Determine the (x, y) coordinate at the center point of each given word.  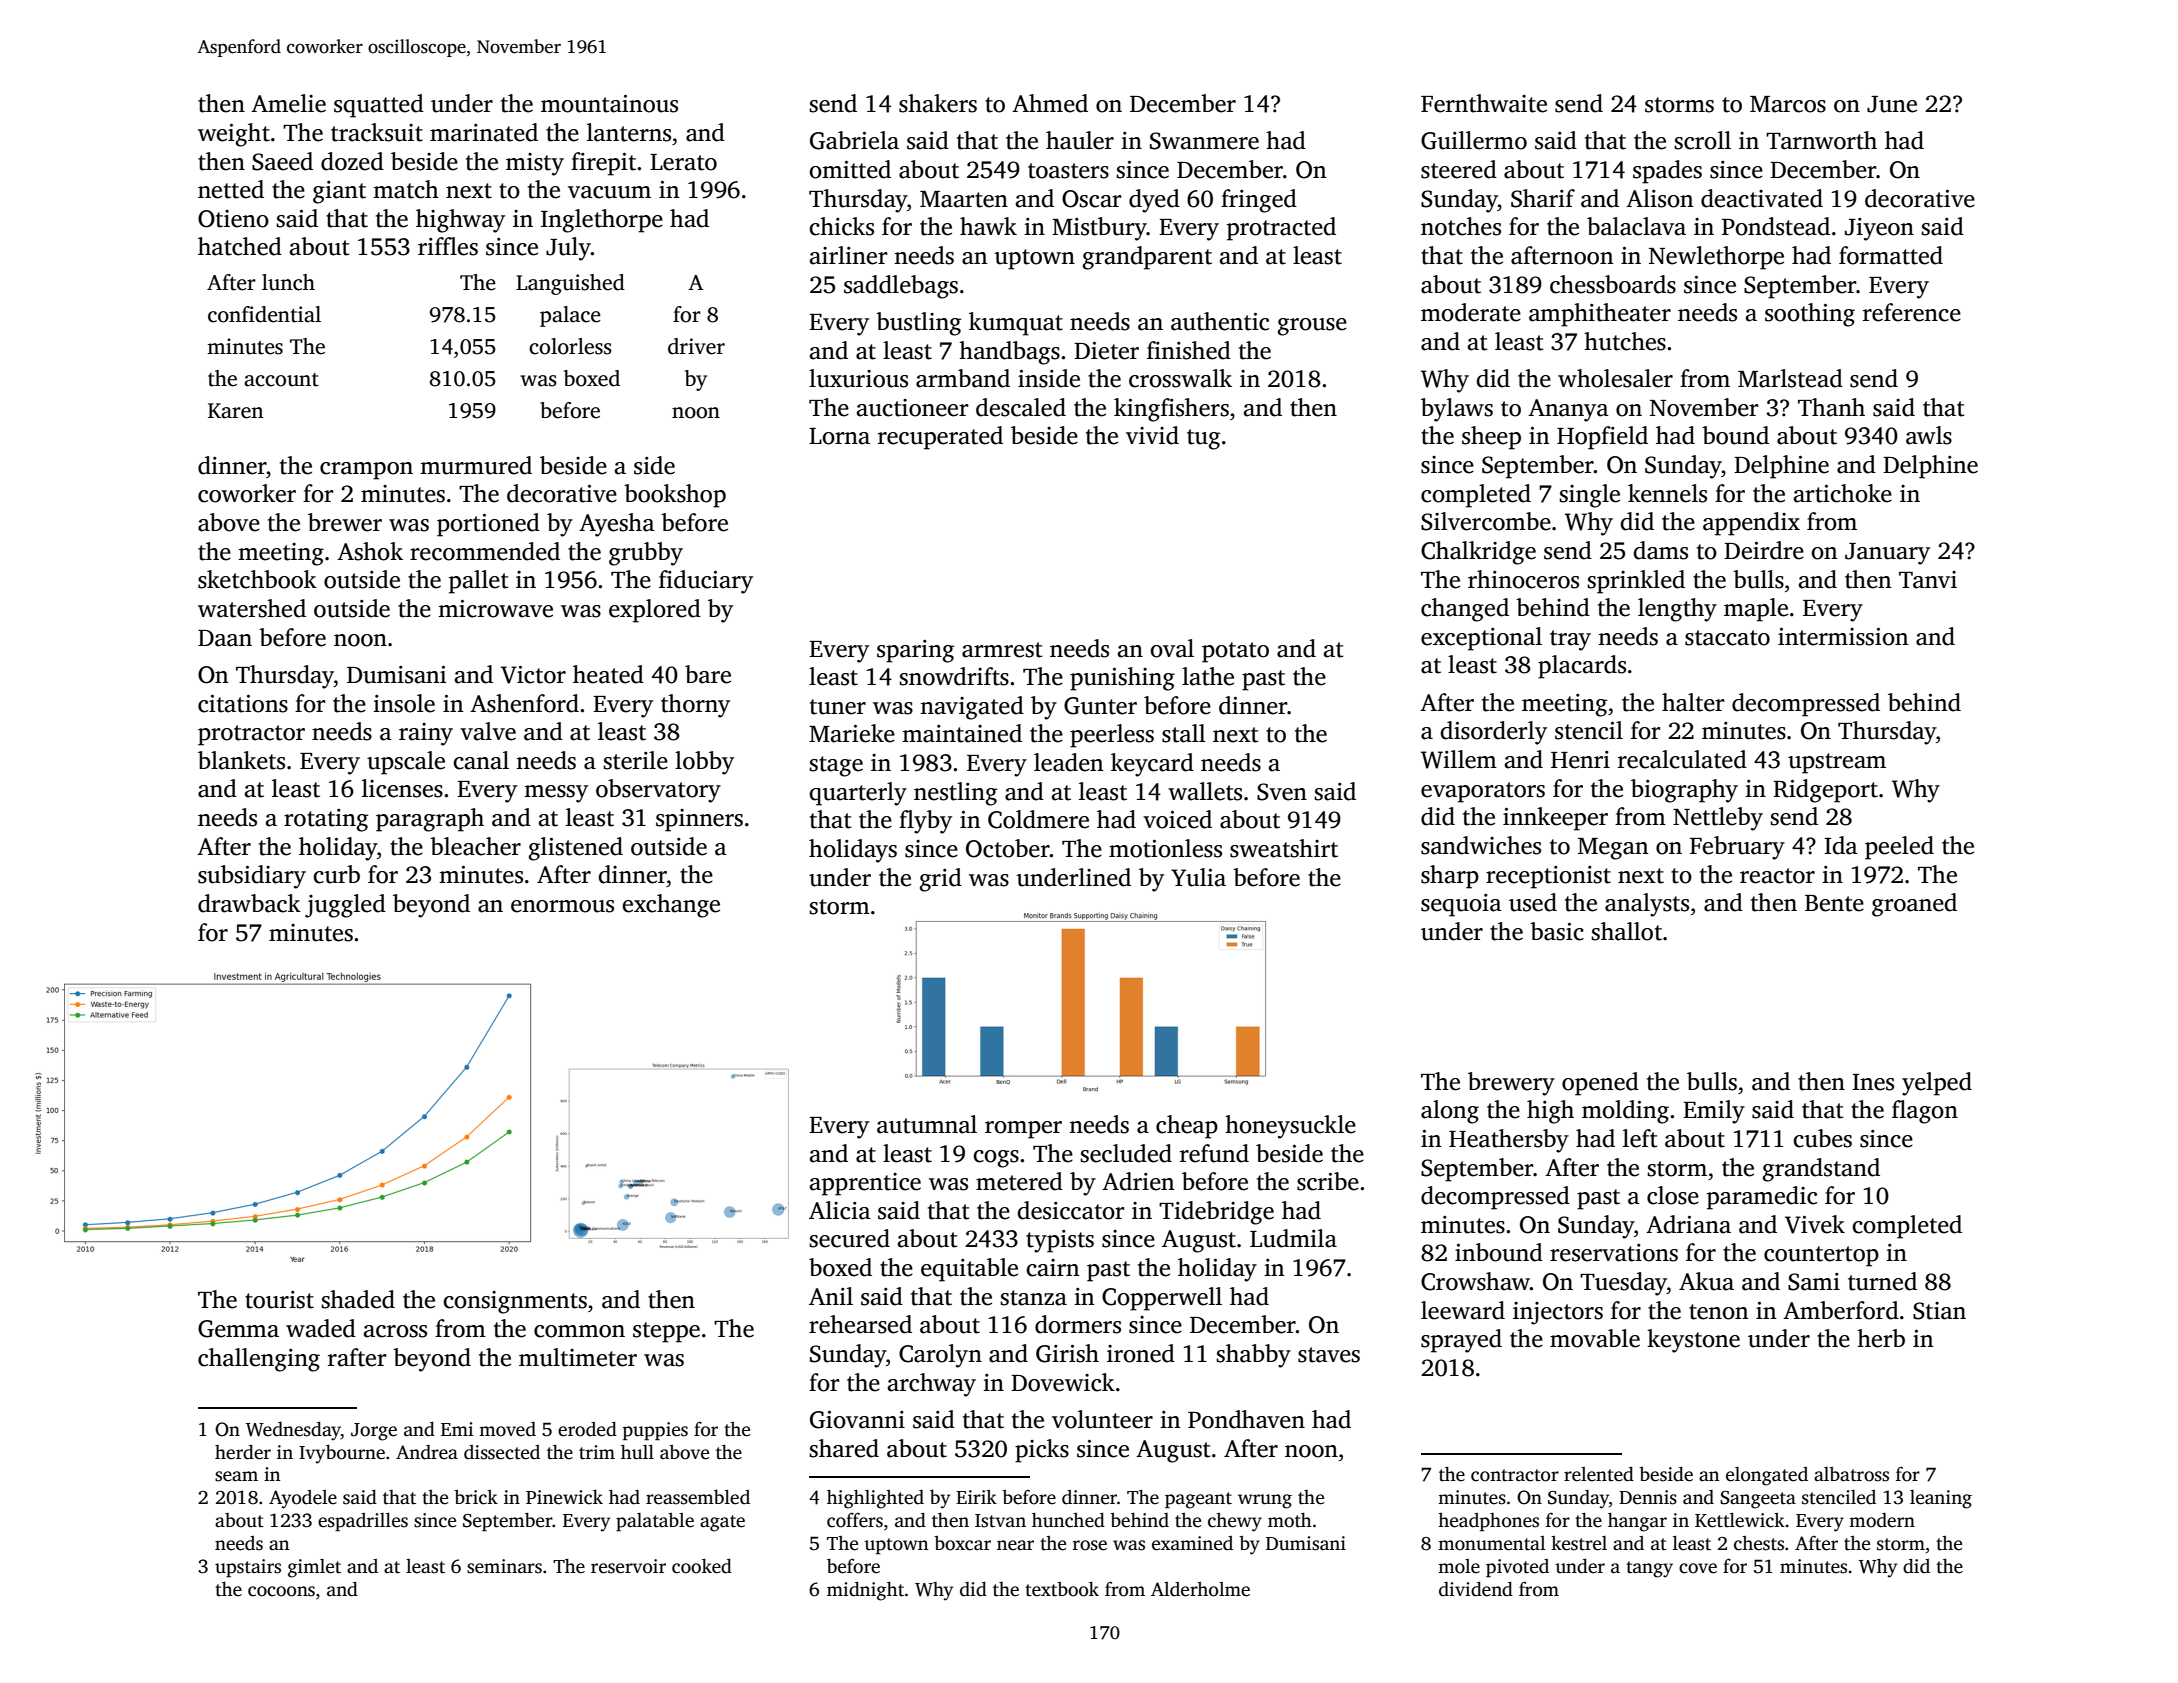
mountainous (609, 104)
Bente (1834, 903)
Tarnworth (1821, 140)
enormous (562, 906)
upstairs (248, 1568)
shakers (938, 103)
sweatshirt (1284, 848)
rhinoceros (1523, 579)
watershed (252, 608)
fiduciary (706, 582)
